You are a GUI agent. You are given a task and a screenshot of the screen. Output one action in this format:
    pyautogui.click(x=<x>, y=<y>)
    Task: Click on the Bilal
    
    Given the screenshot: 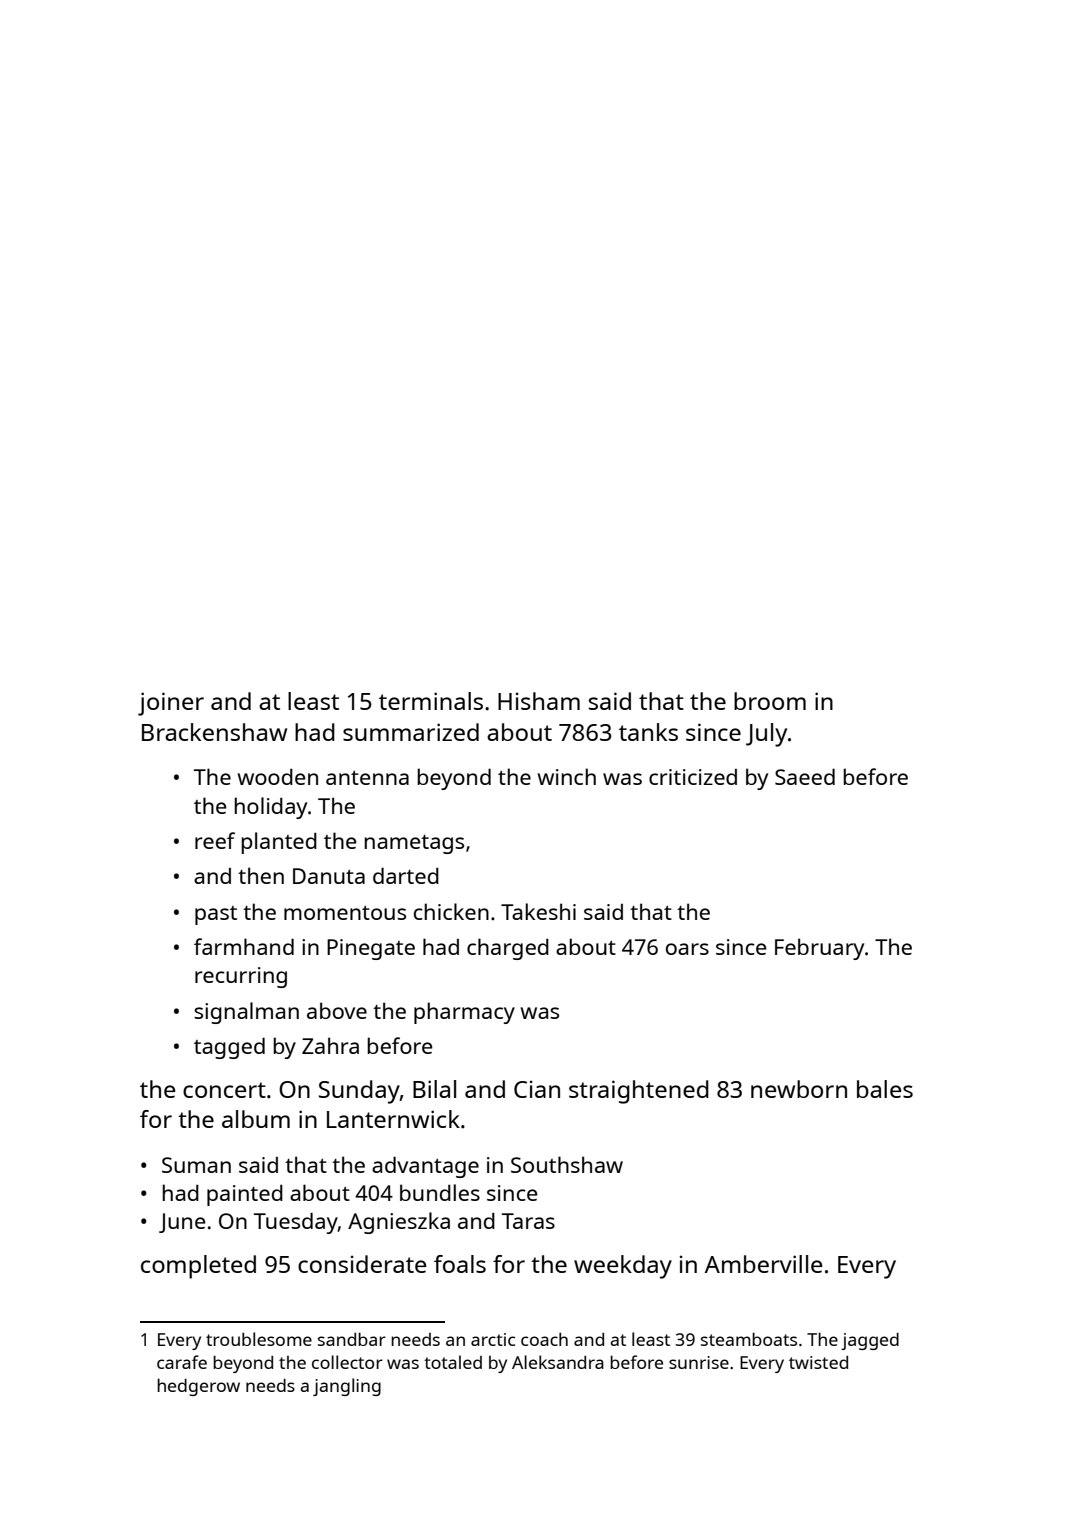 What is the action you would take?
    pyautogui.click(x=434, y=1089)
